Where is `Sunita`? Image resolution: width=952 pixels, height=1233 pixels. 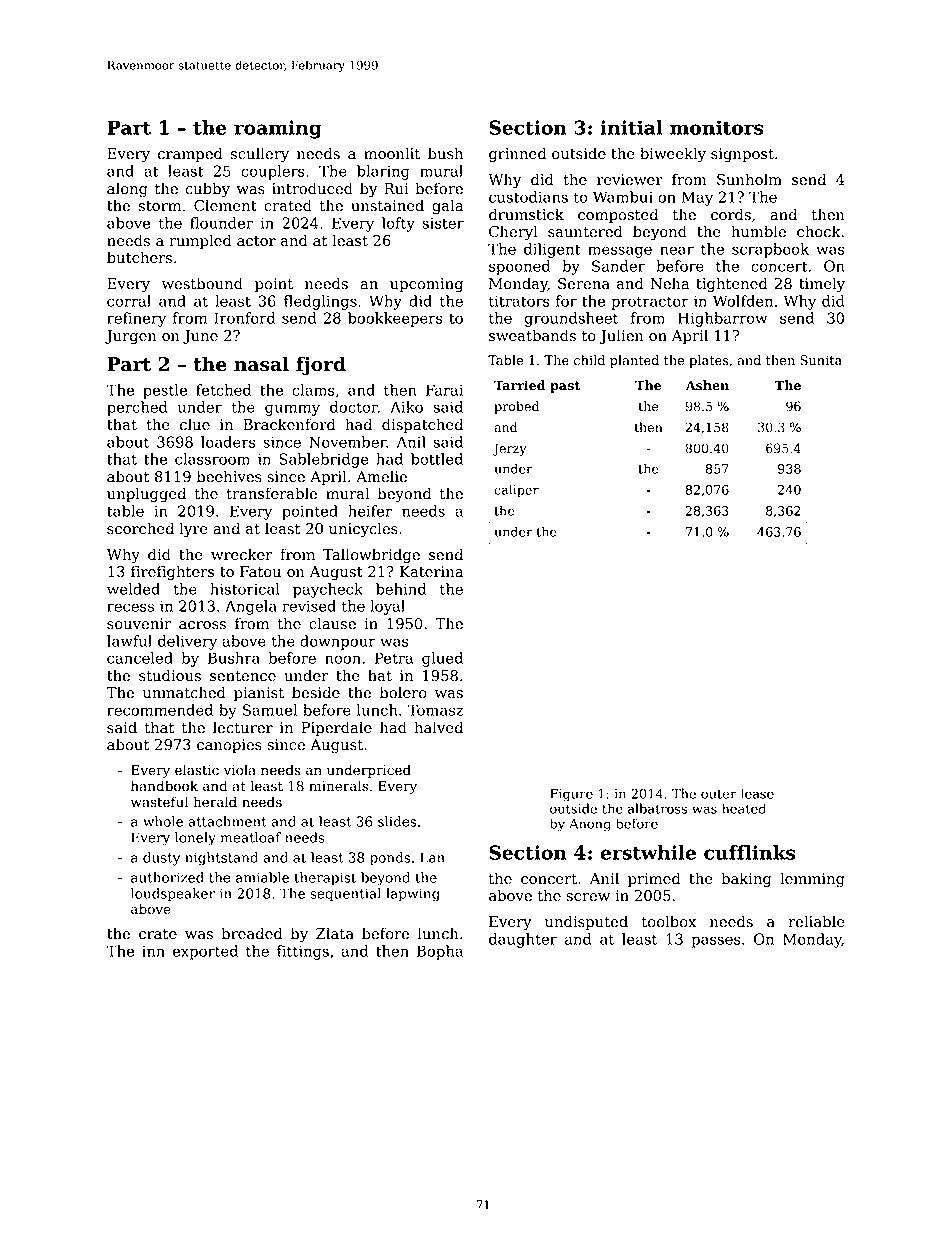
Sunita is located at coordinates (821, 360).
